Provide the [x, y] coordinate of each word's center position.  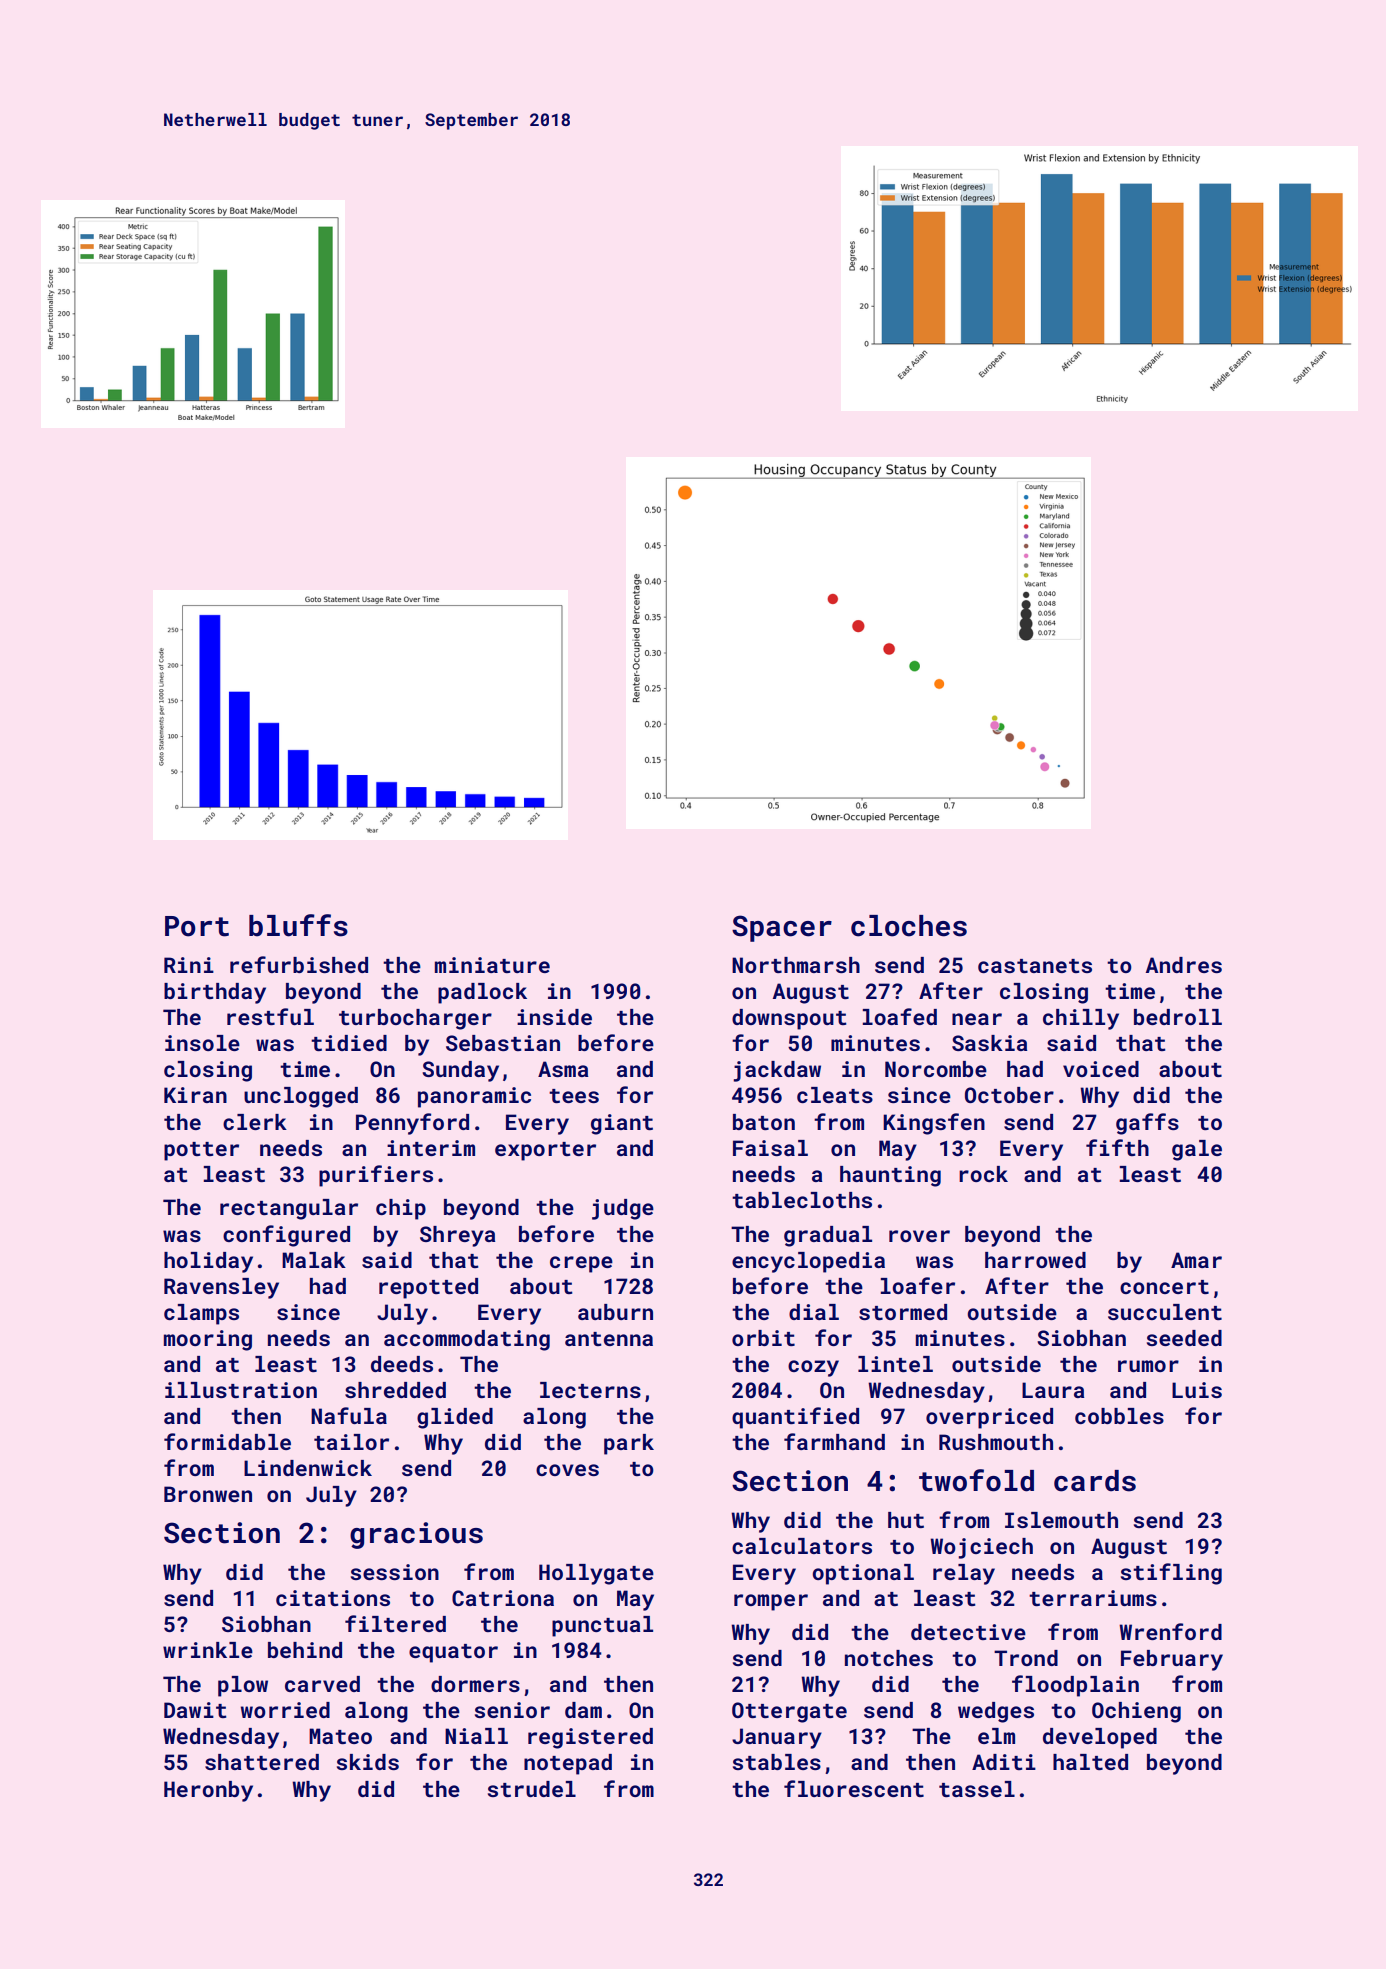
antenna [609, 1339]
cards [1095, 1481]
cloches [909, 926]
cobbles [1119, 1416]
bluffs [298, 925]
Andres [1184, 965]
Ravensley [221, 1288]
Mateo [340, 1736]
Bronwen [208, 1494]
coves [567, 1470]
